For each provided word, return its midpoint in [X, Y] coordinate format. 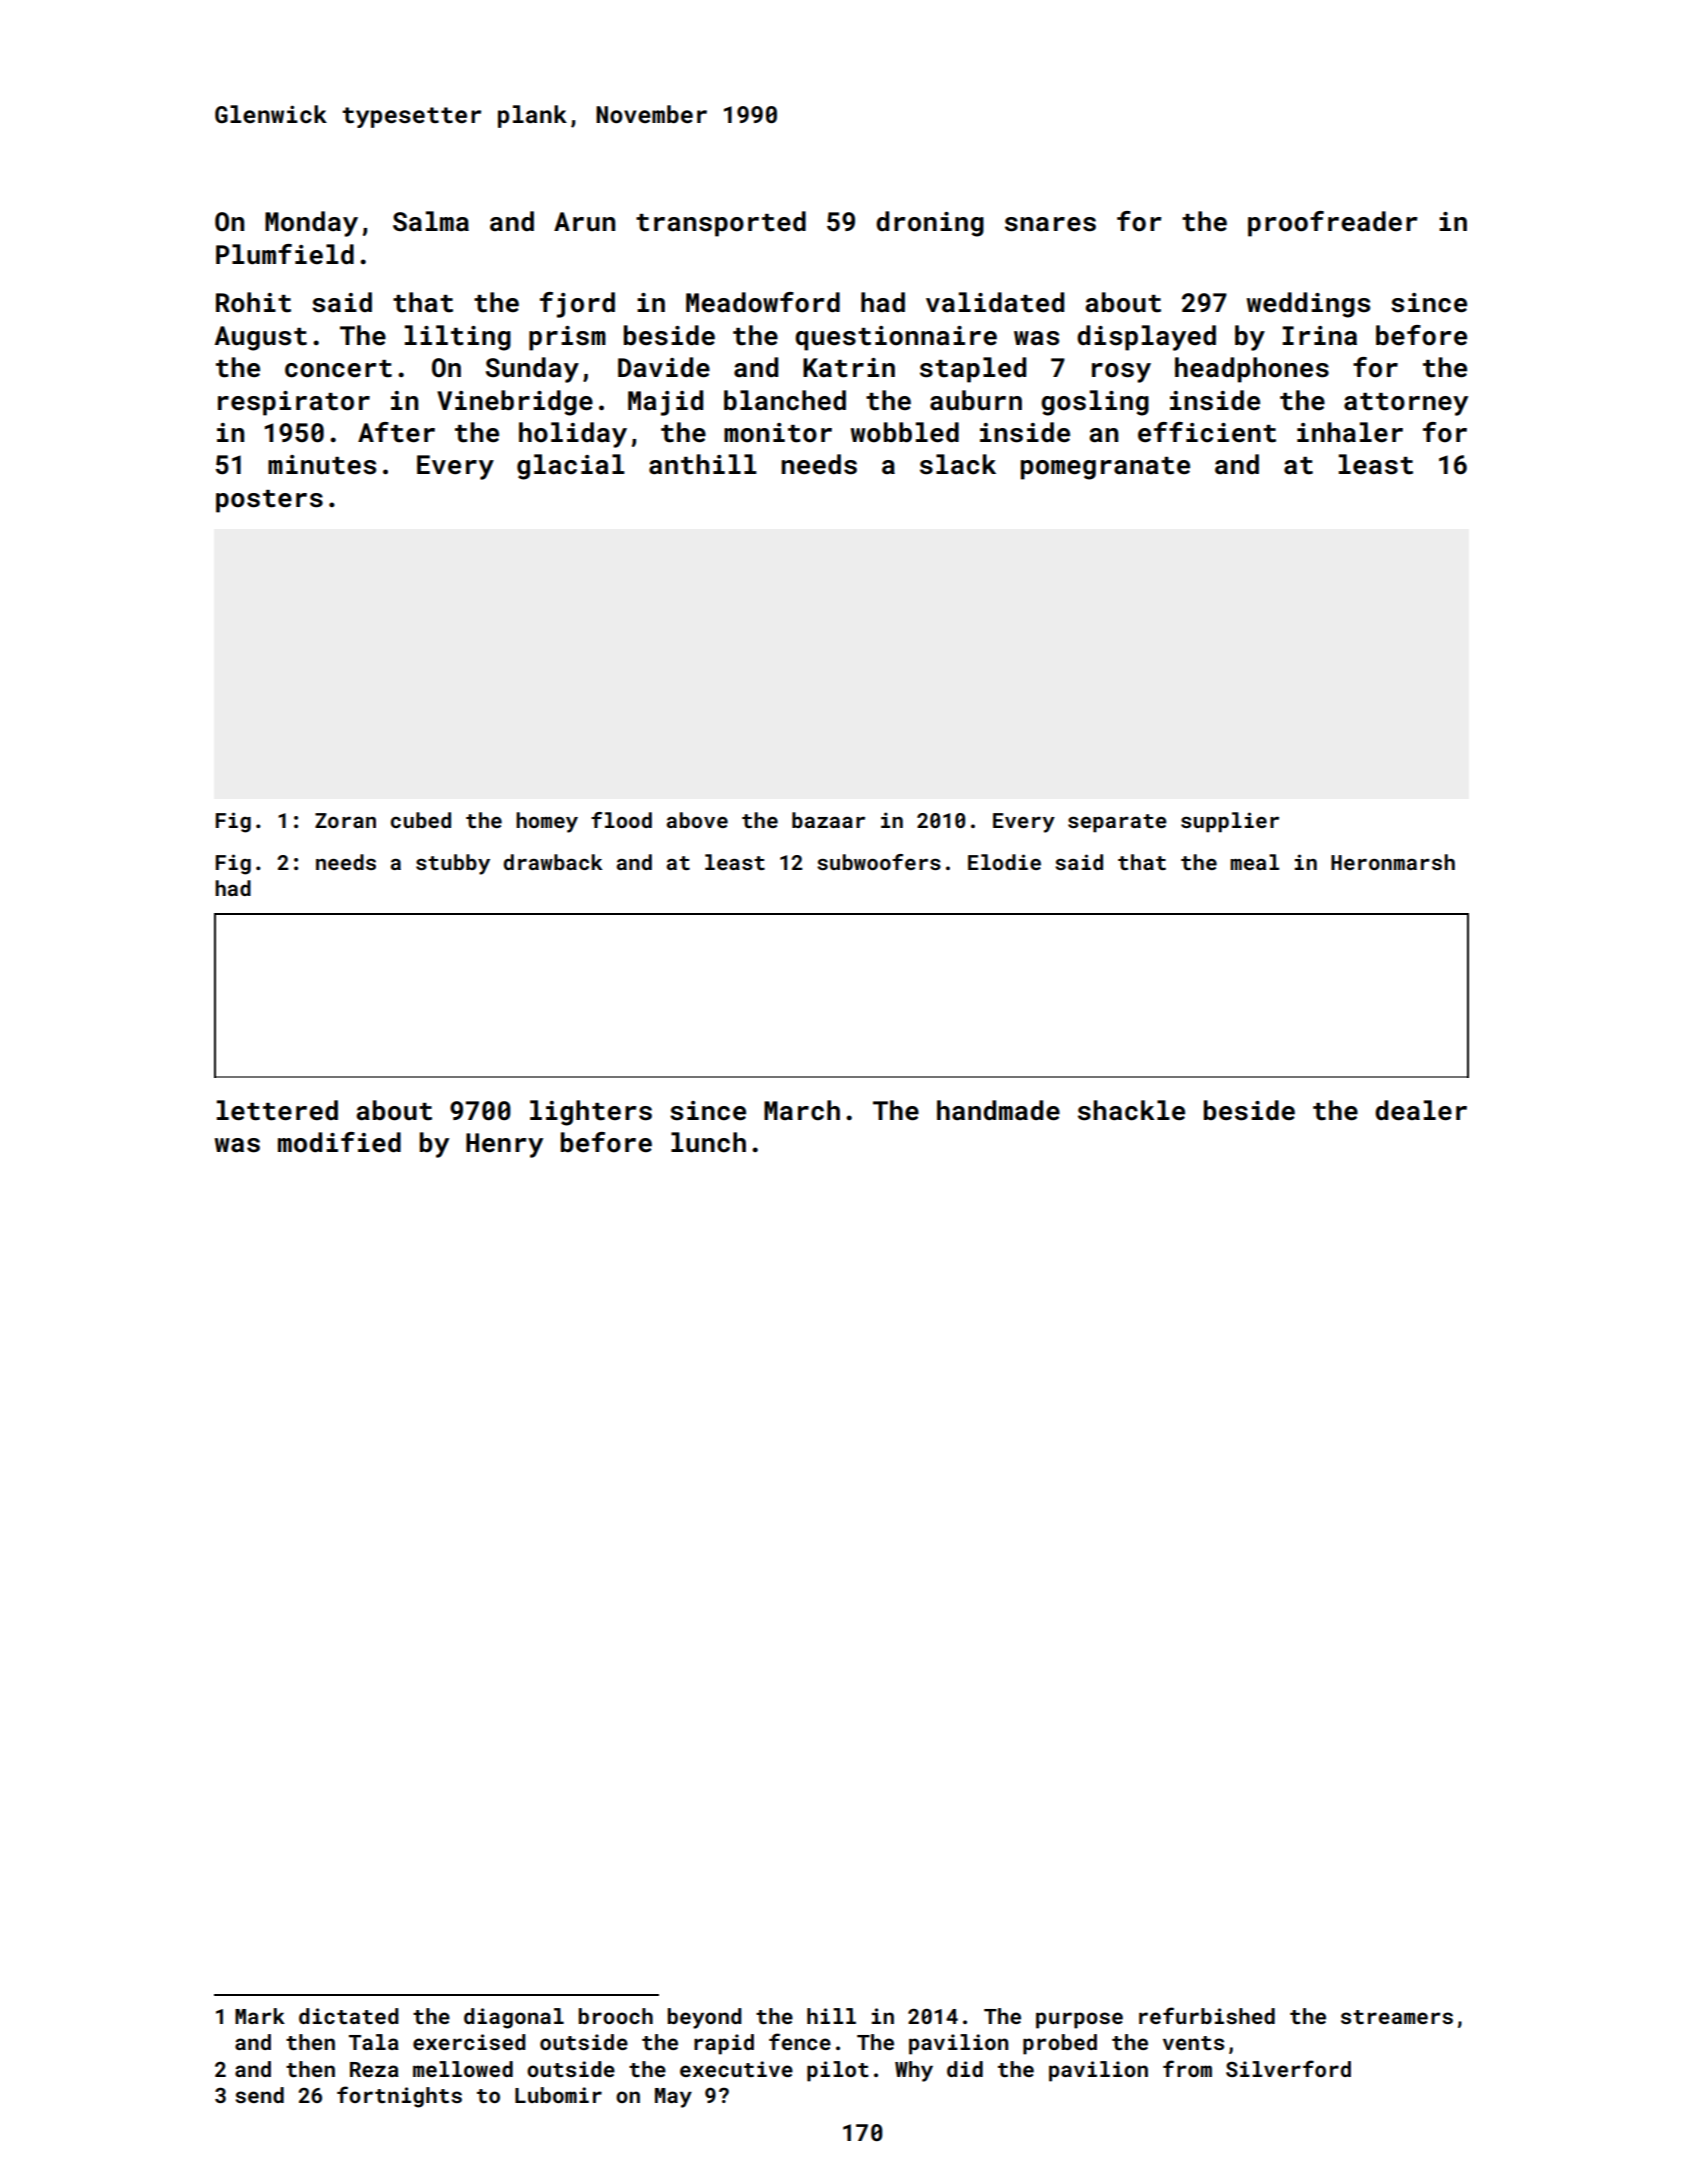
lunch [708, 1142]
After [396, 432]
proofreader [1332, 224]
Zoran [345, 820]
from [1187, 2068]
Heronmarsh [1393, 862]
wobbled [904, 432]
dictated [349, 2016]
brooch [616, 2016]
